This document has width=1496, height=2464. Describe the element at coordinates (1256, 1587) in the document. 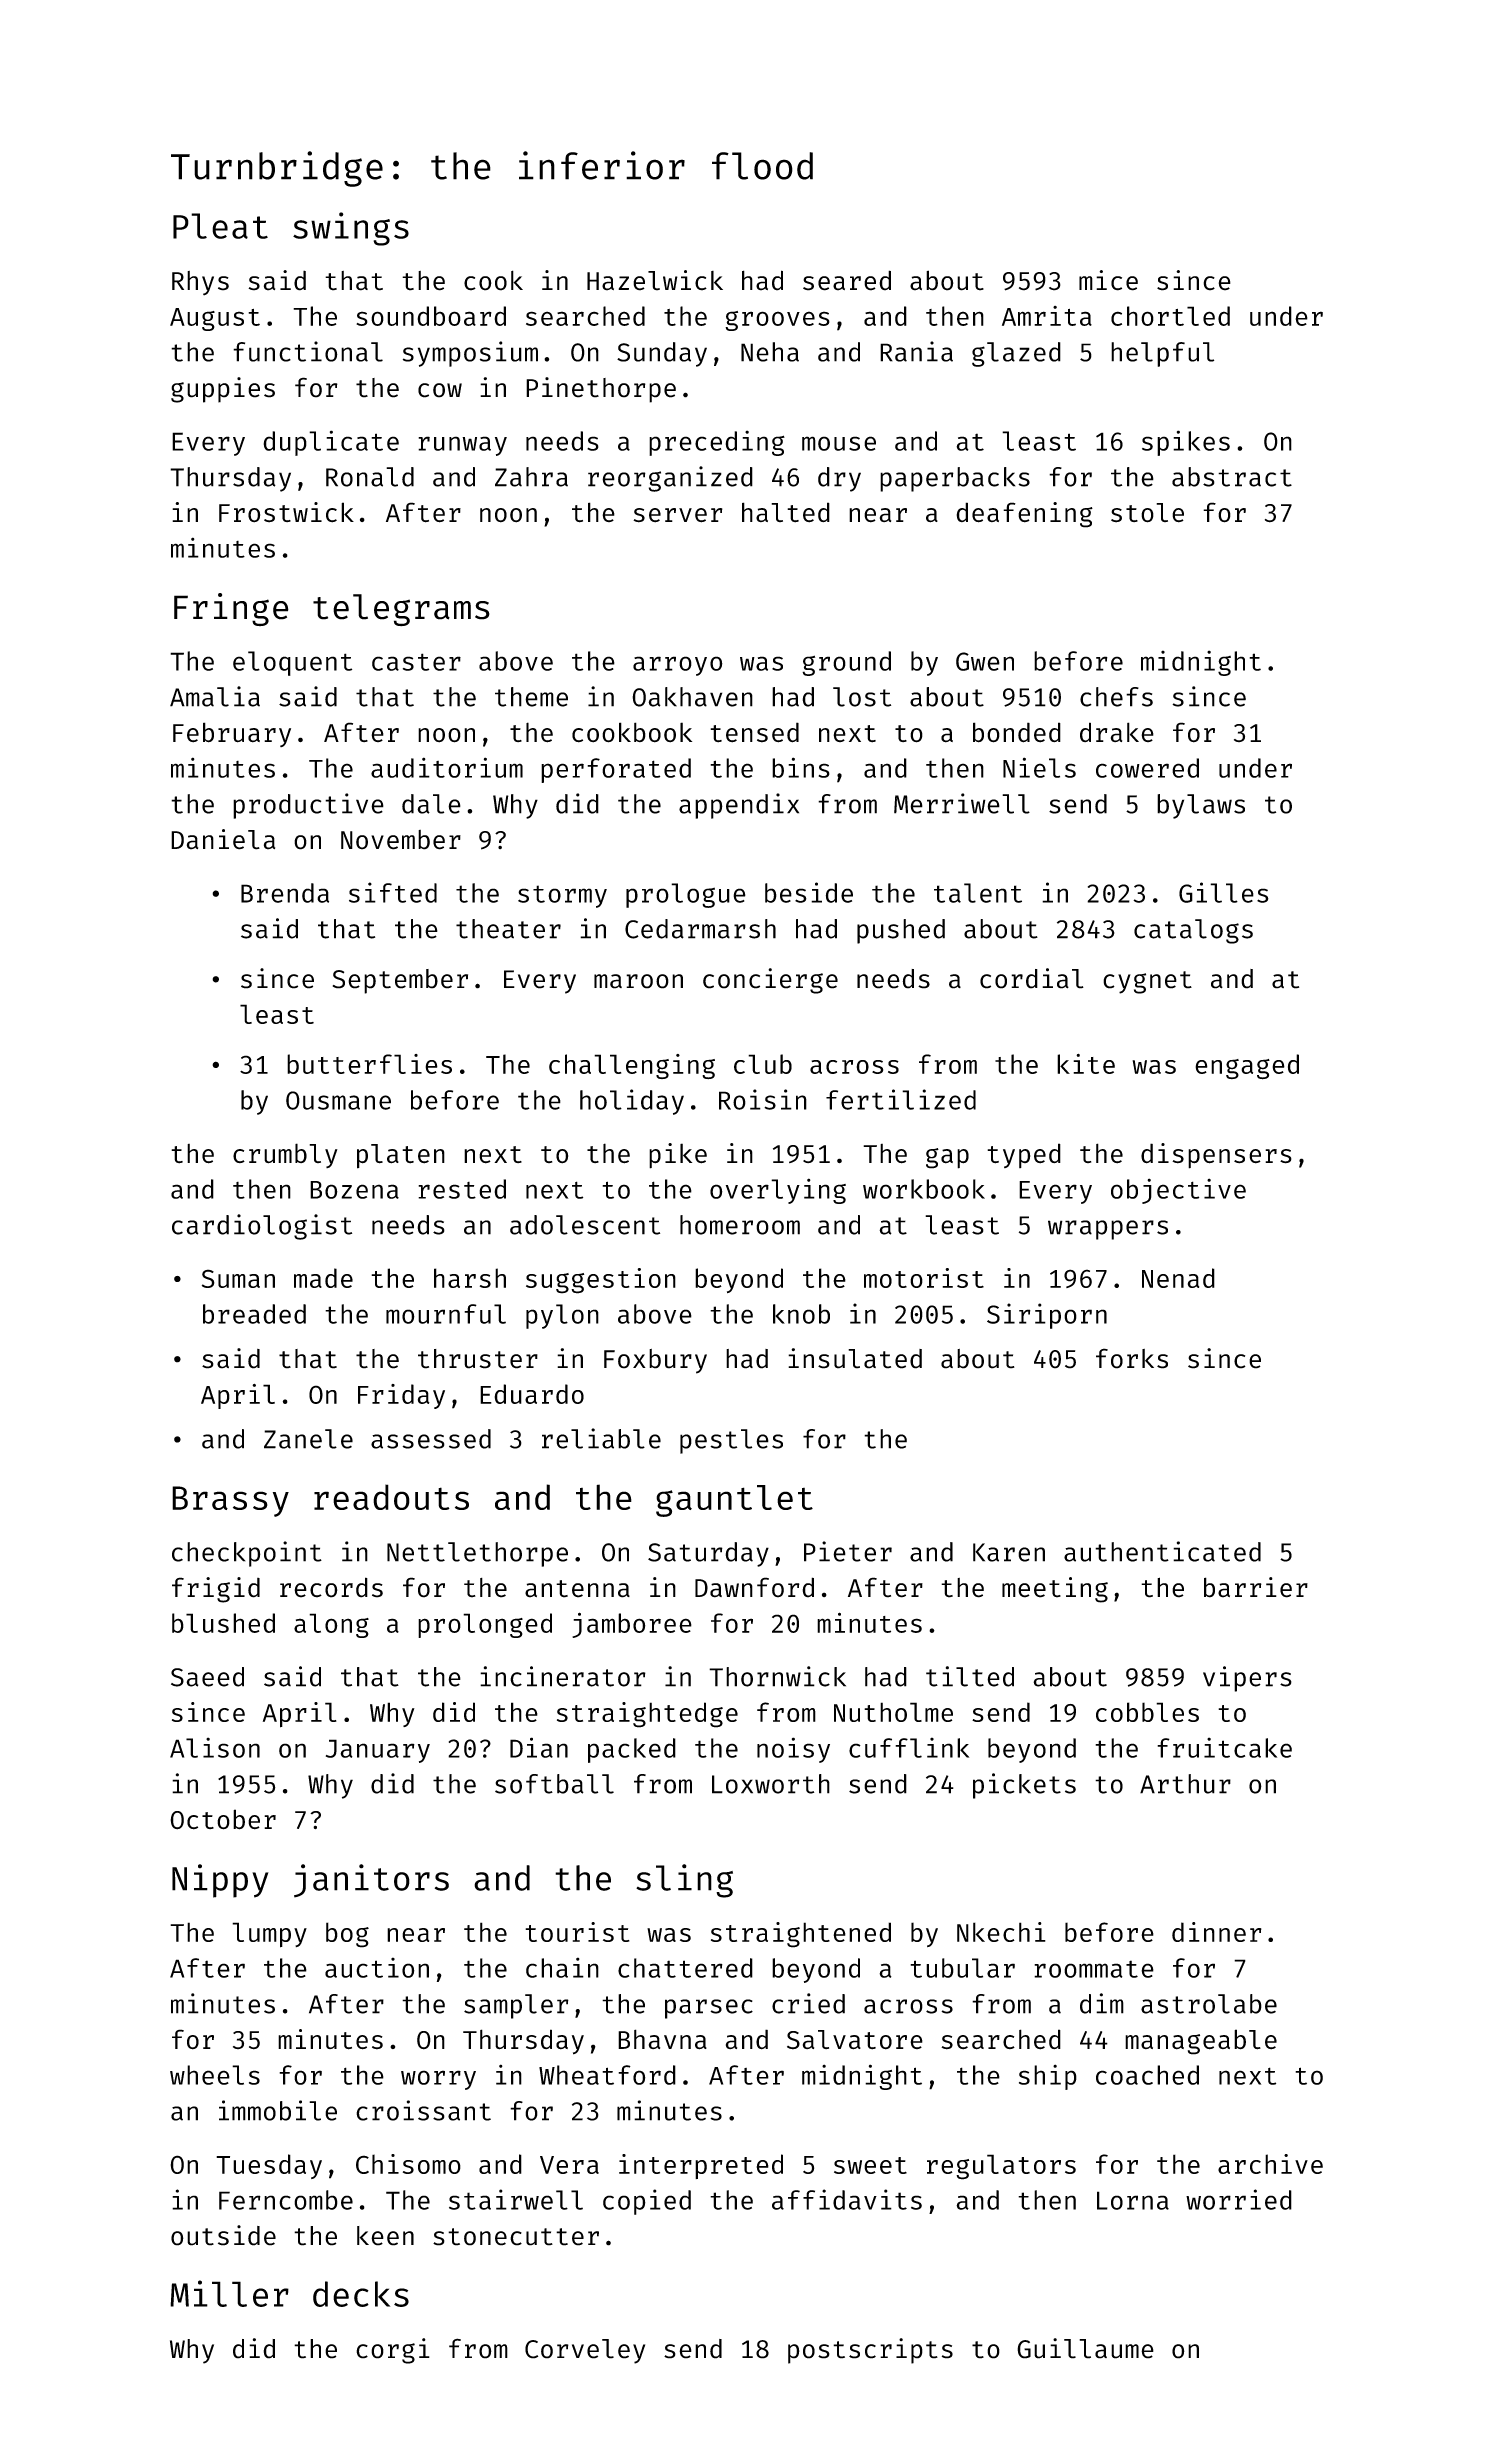

I see `barrier` at that location.
